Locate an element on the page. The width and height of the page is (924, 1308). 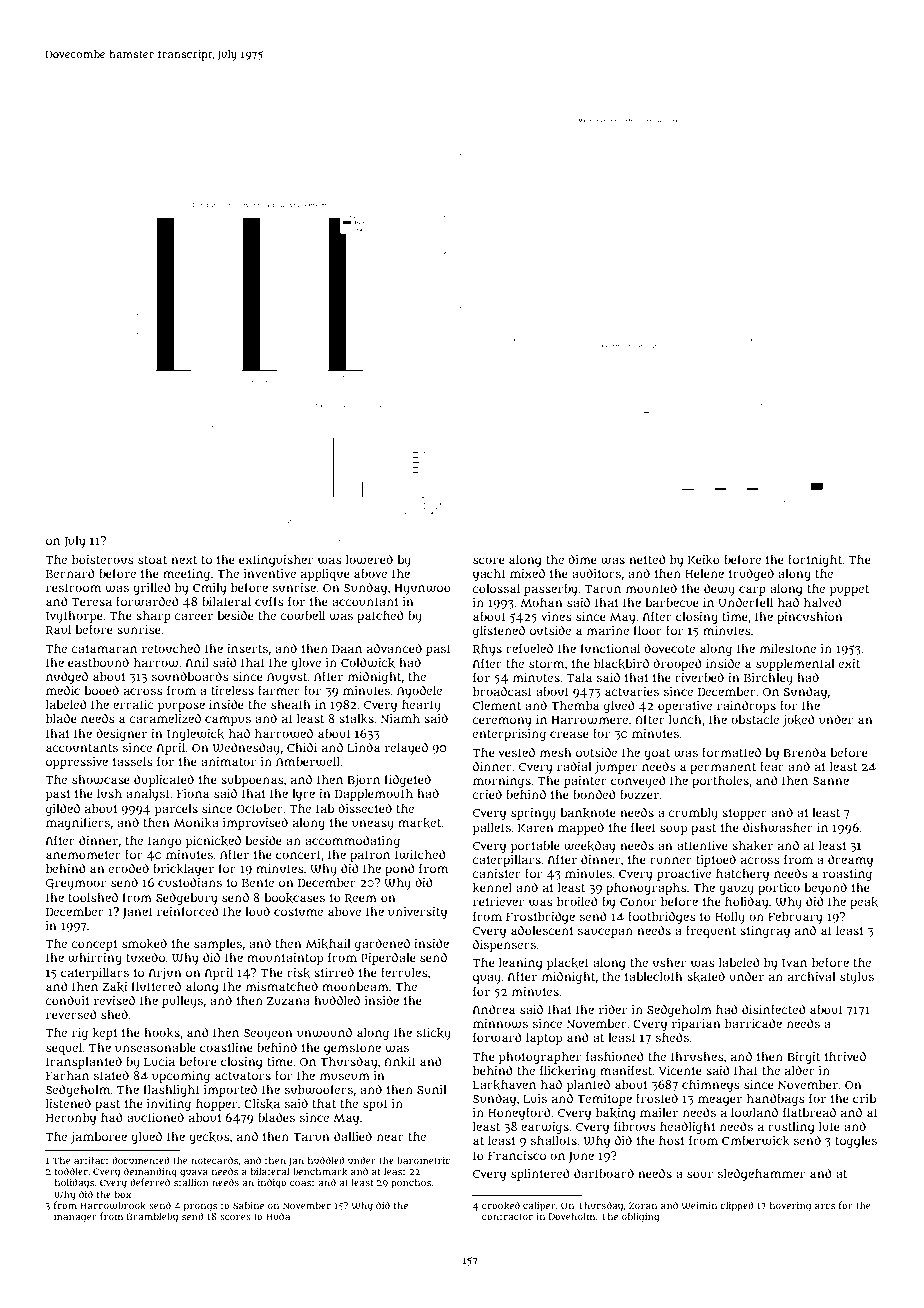
reinforced is located at coordinates (188, 911).
